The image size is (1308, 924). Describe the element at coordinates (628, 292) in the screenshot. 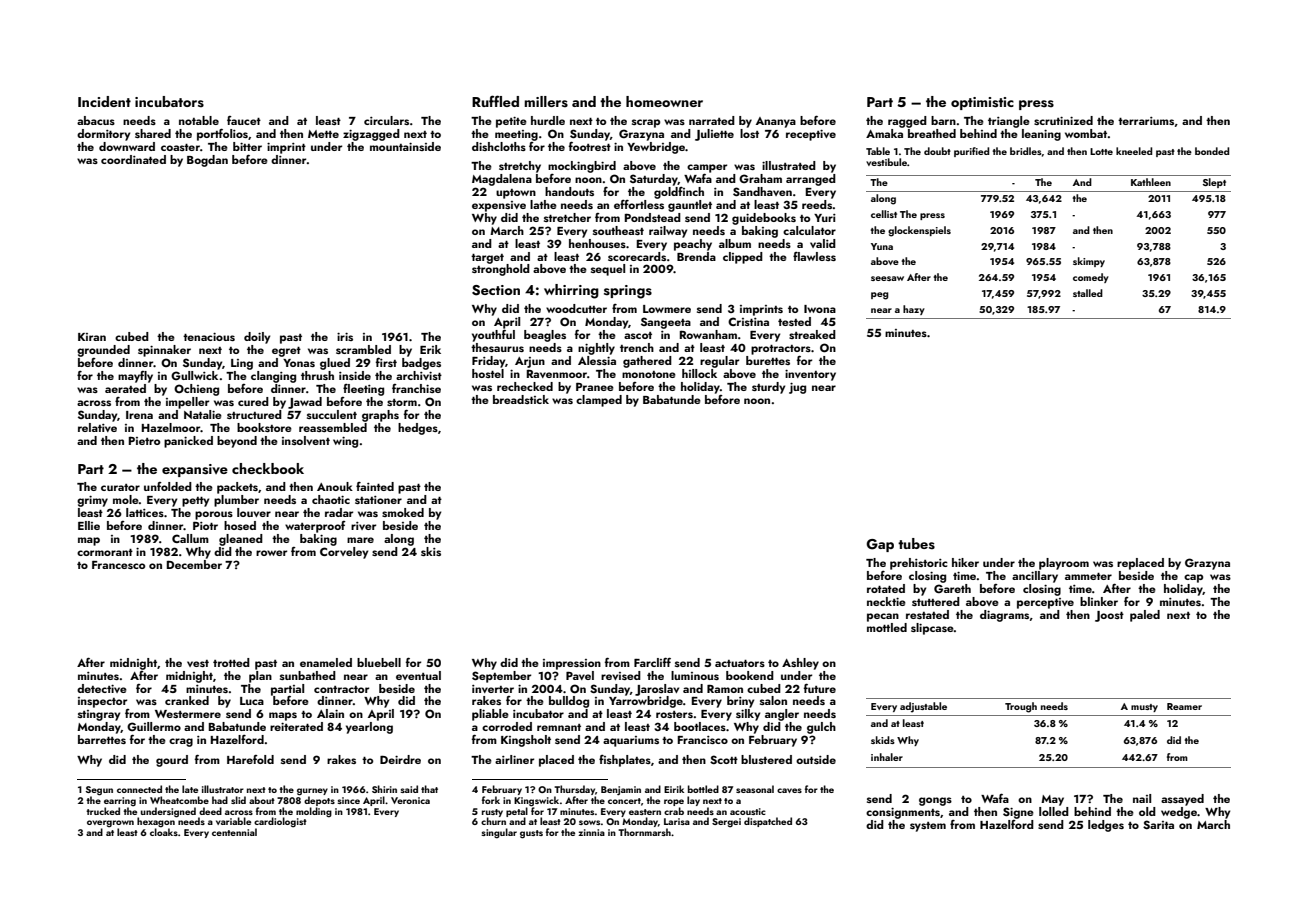

I see `springs` at that location.
